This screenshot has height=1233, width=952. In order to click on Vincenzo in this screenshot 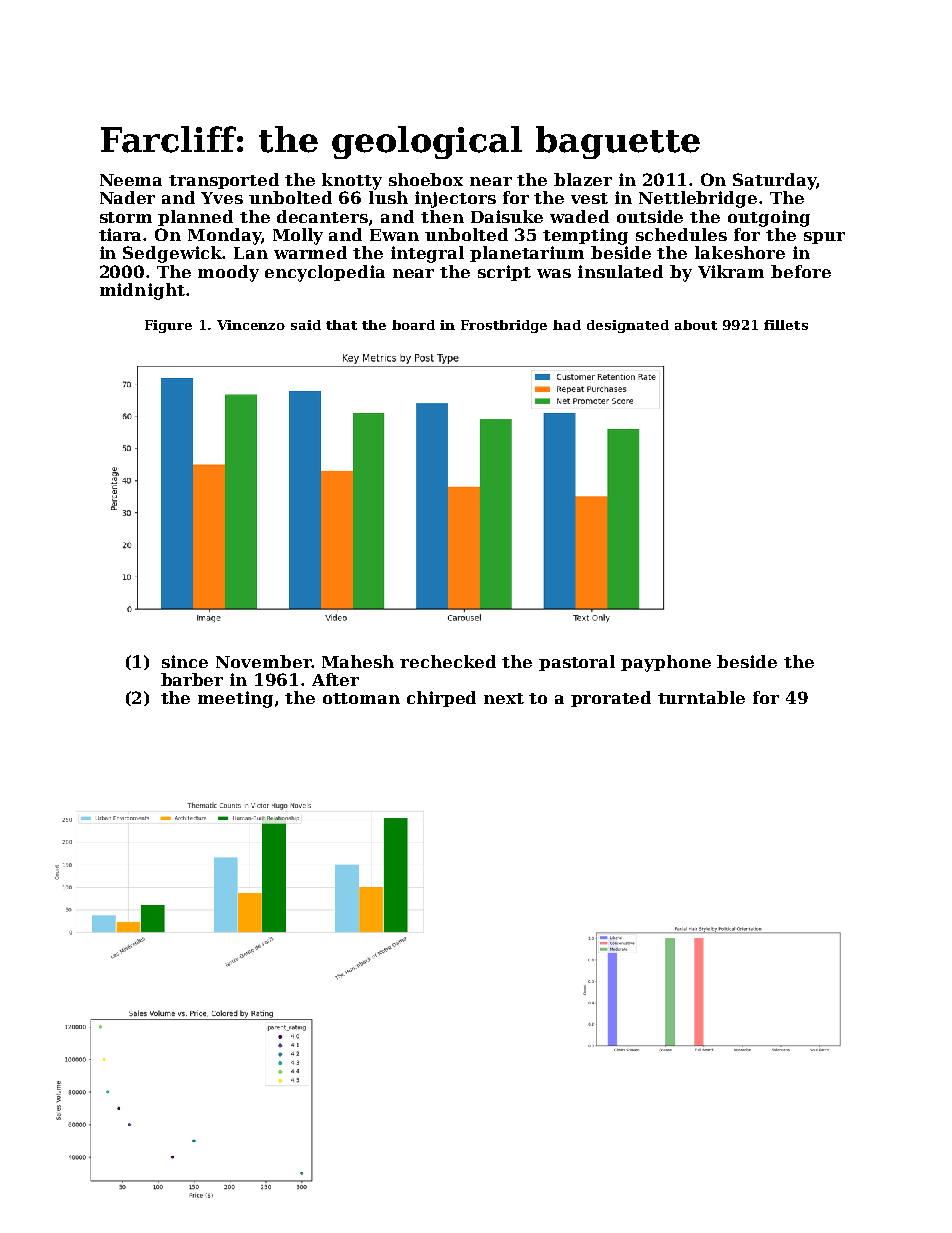, I will do `click(251, 325)`.
